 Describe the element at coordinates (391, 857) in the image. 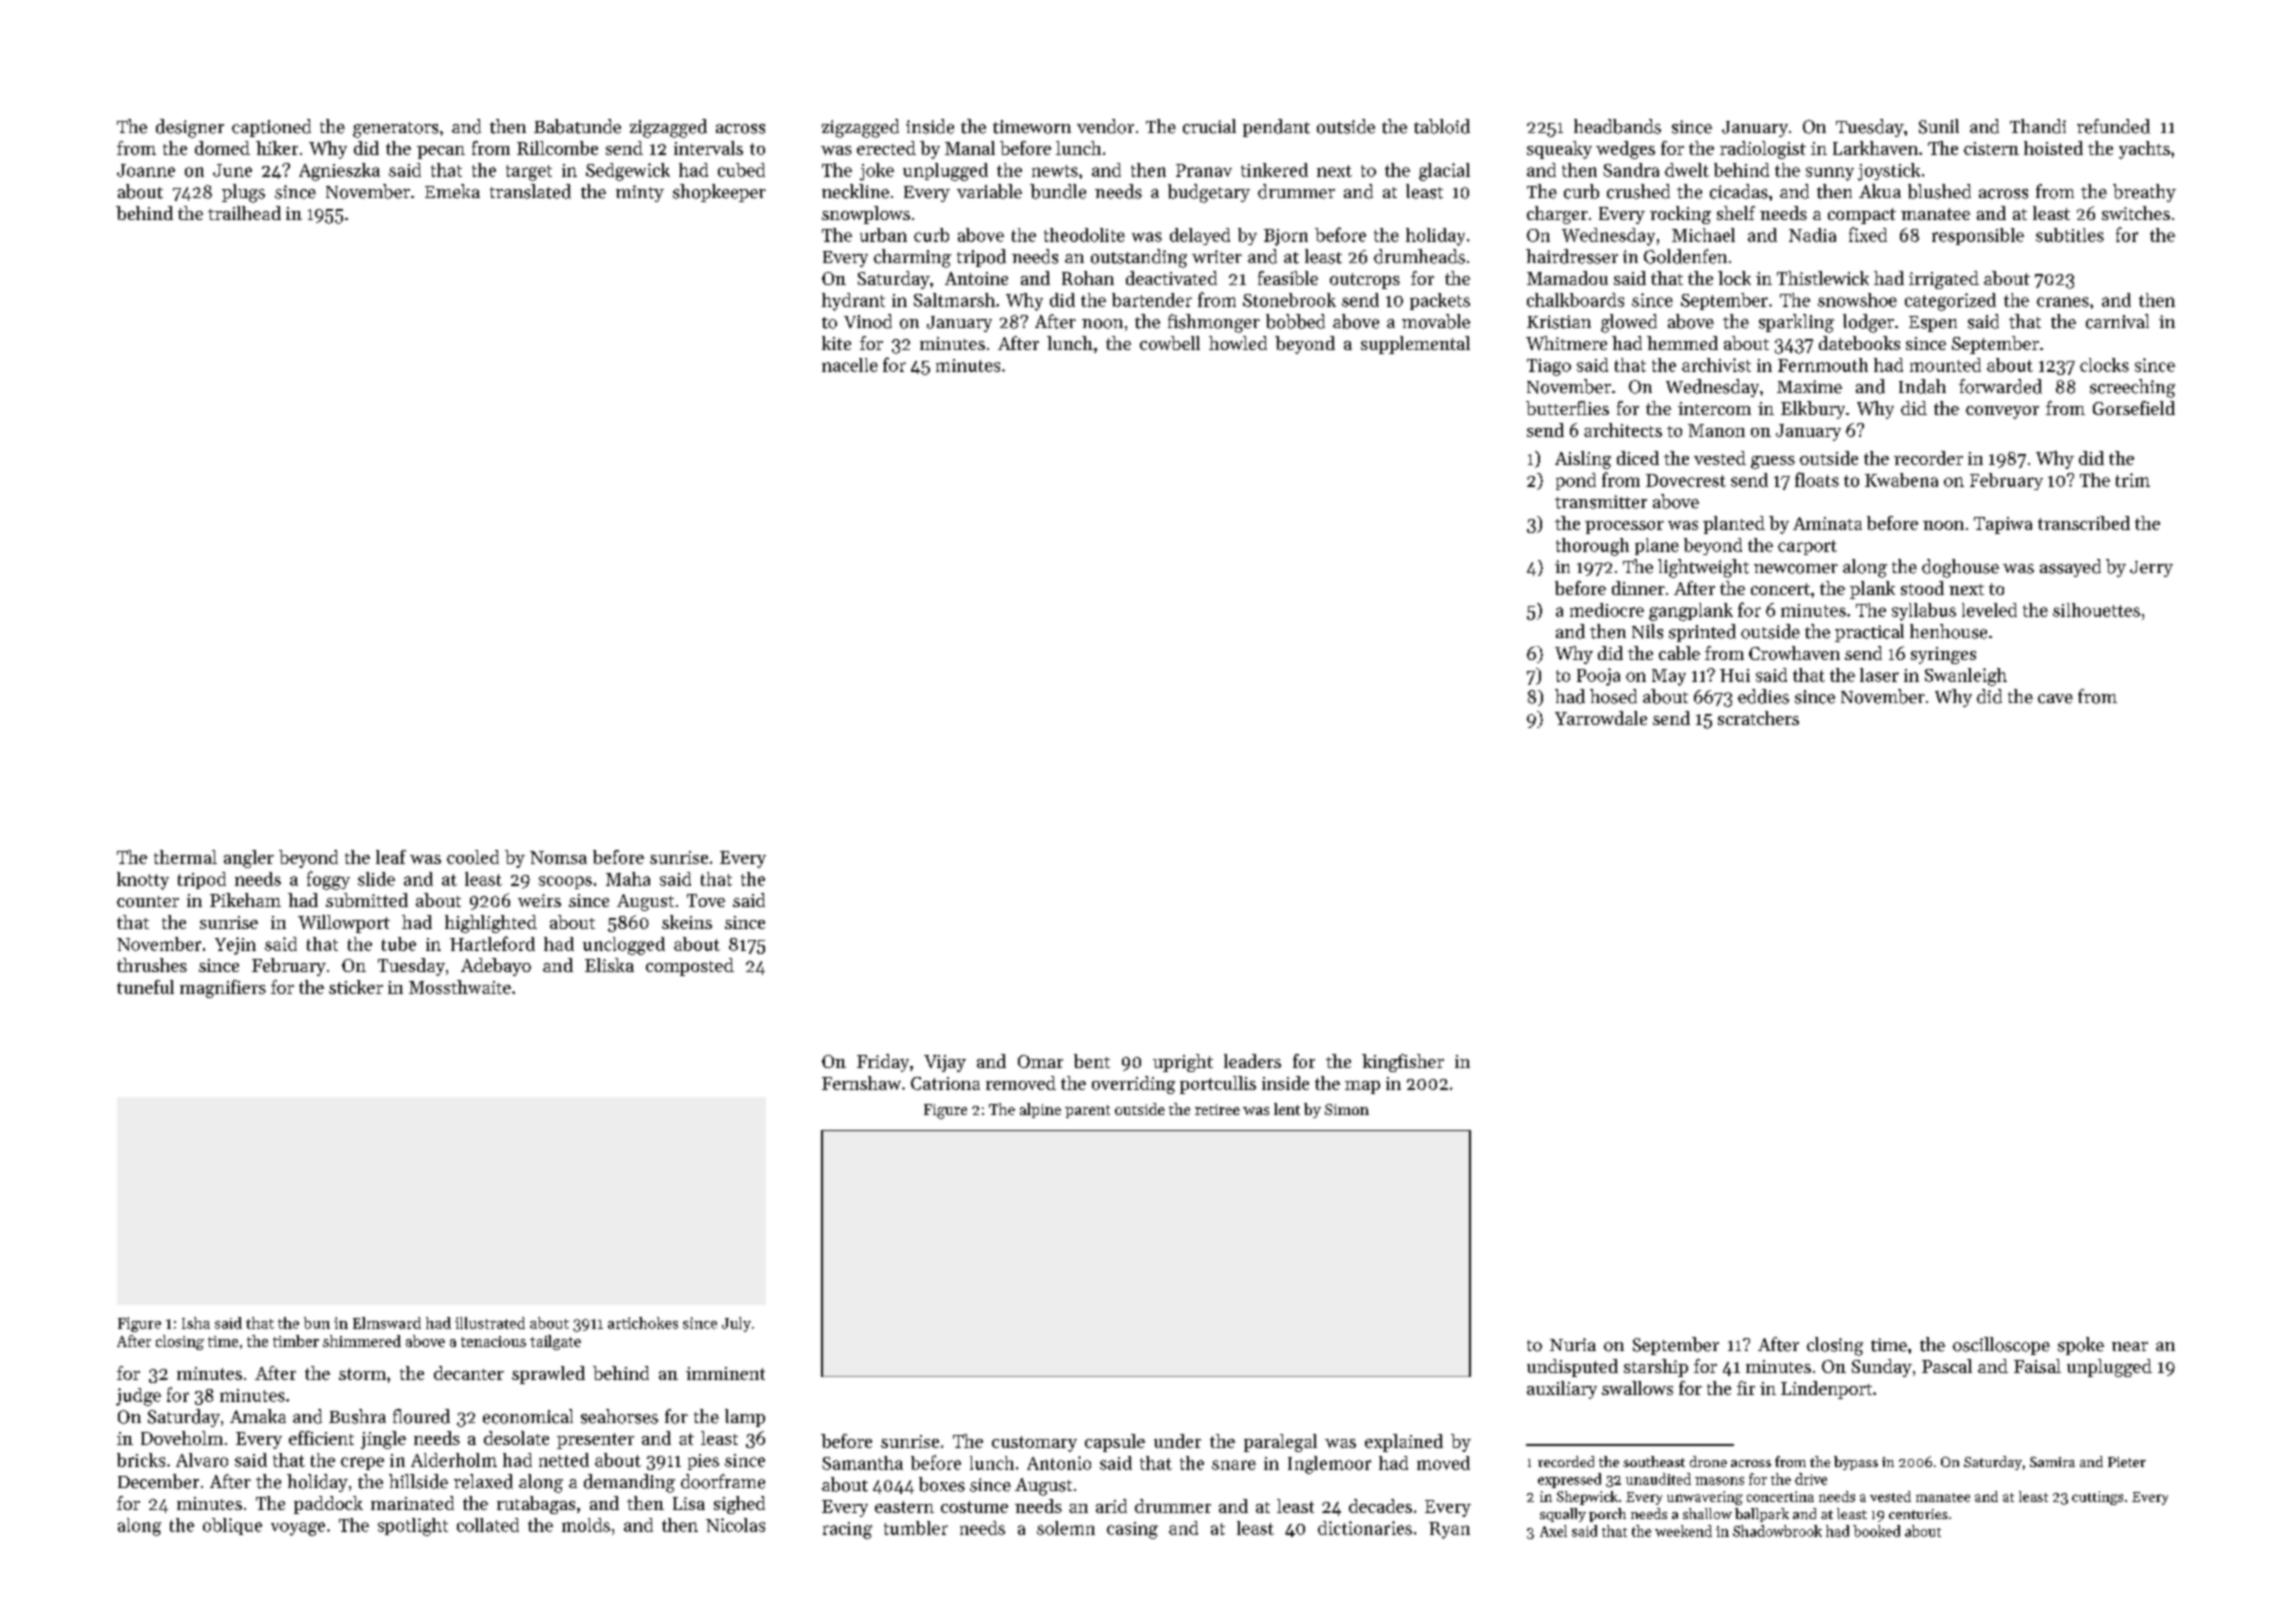

I see `leaf` at that location.
